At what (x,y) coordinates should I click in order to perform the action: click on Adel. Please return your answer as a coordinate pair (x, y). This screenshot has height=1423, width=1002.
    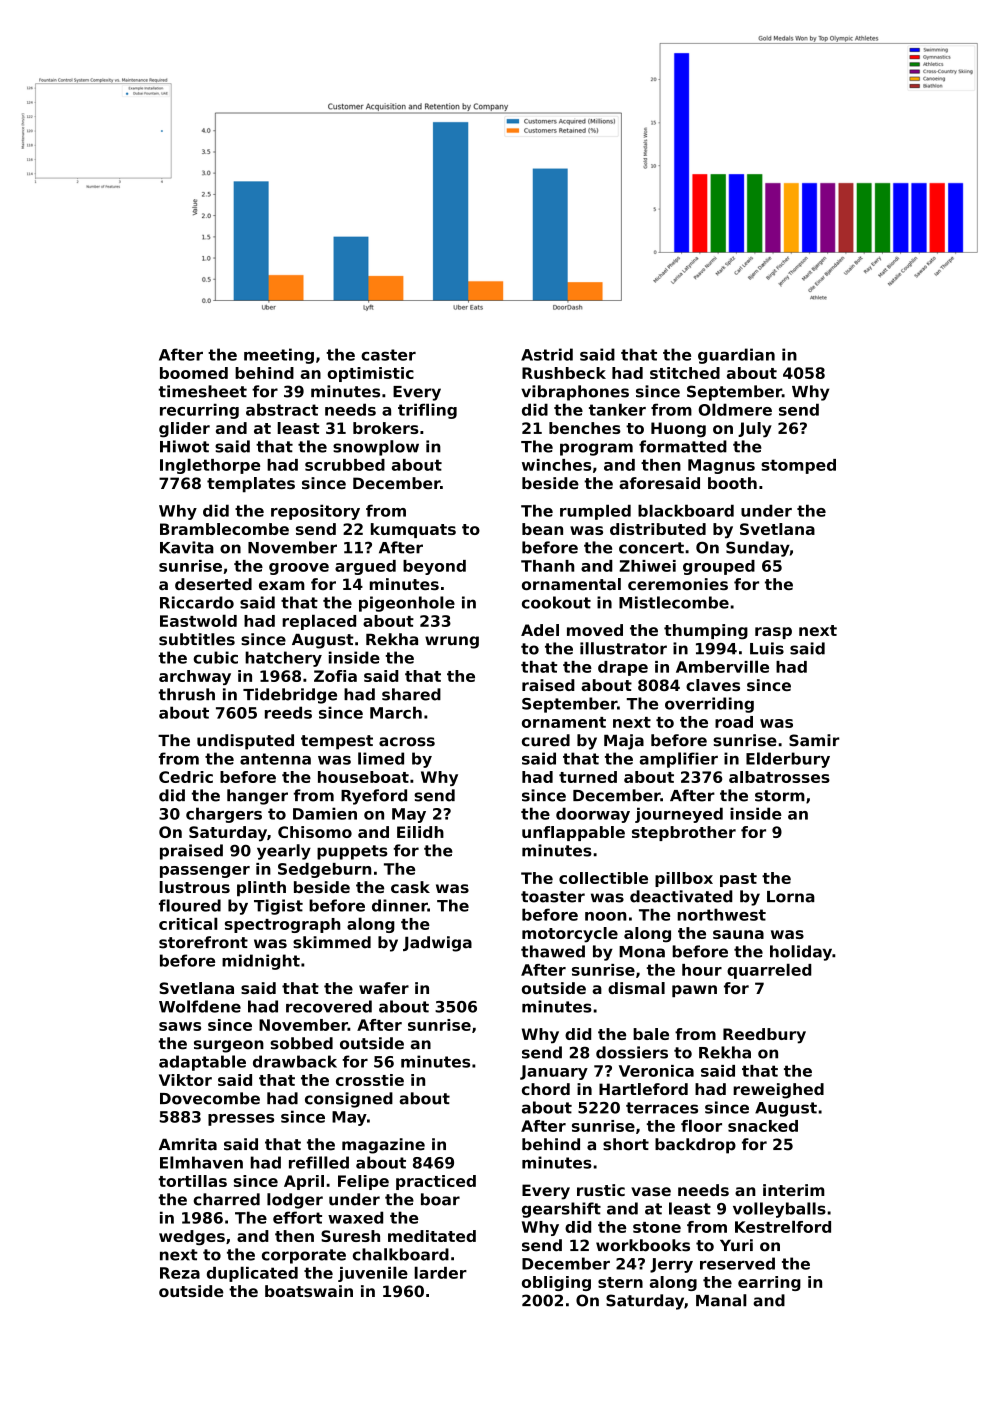
    Looking at the image, I should click on (540, 630).
